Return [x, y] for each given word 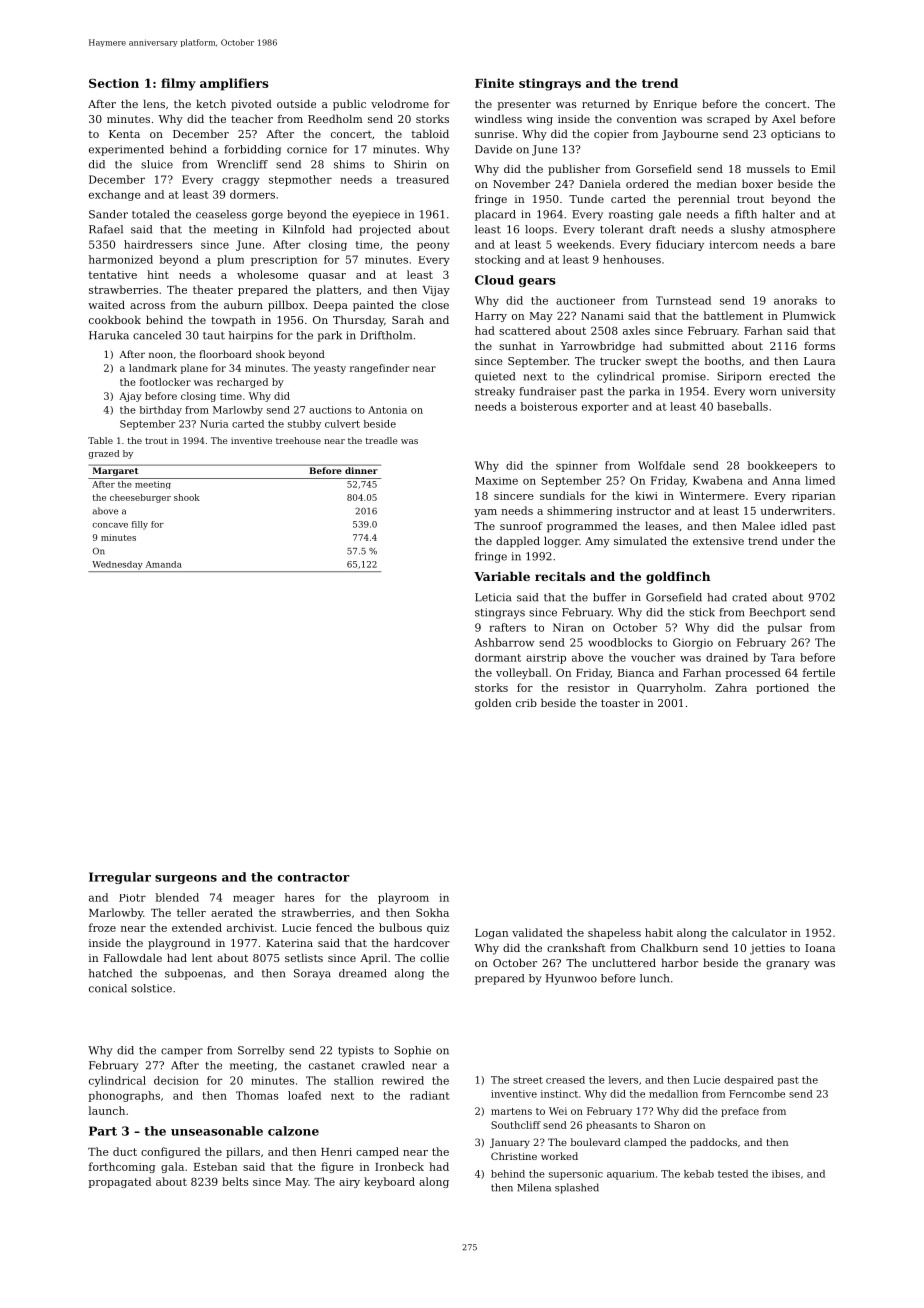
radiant [430, 1095]
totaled [151, 214]
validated [537, 932]
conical [108, 988]
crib [526, 702]
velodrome [400, 103]
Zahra [731, 687]
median [717, 183]
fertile [819, 672]
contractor [314, 877]
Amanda [164, 564]
